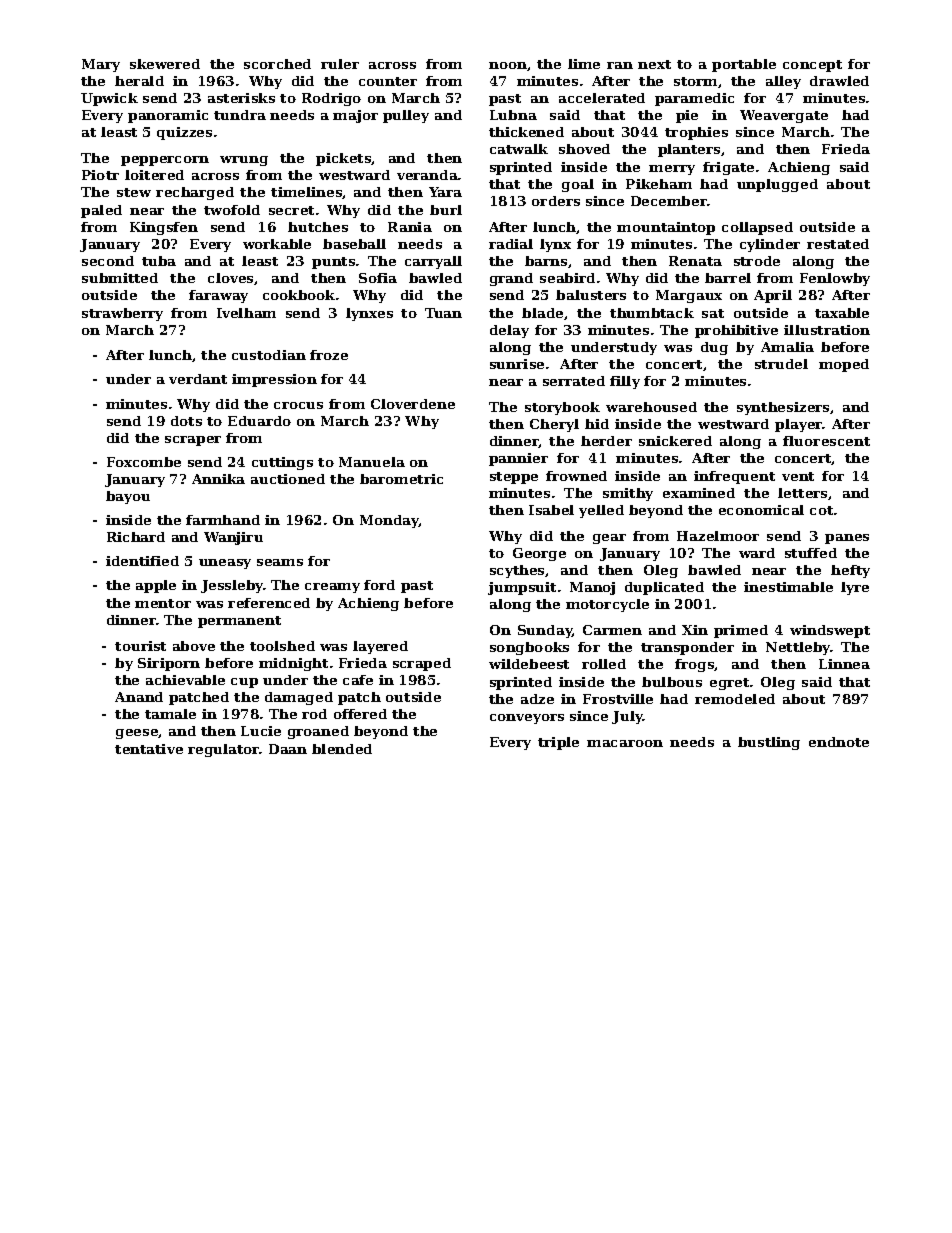 The image size is (952, 1233). Describe the element at coordinates (342, 749) in the screenshot. I see `blended` at that location.
